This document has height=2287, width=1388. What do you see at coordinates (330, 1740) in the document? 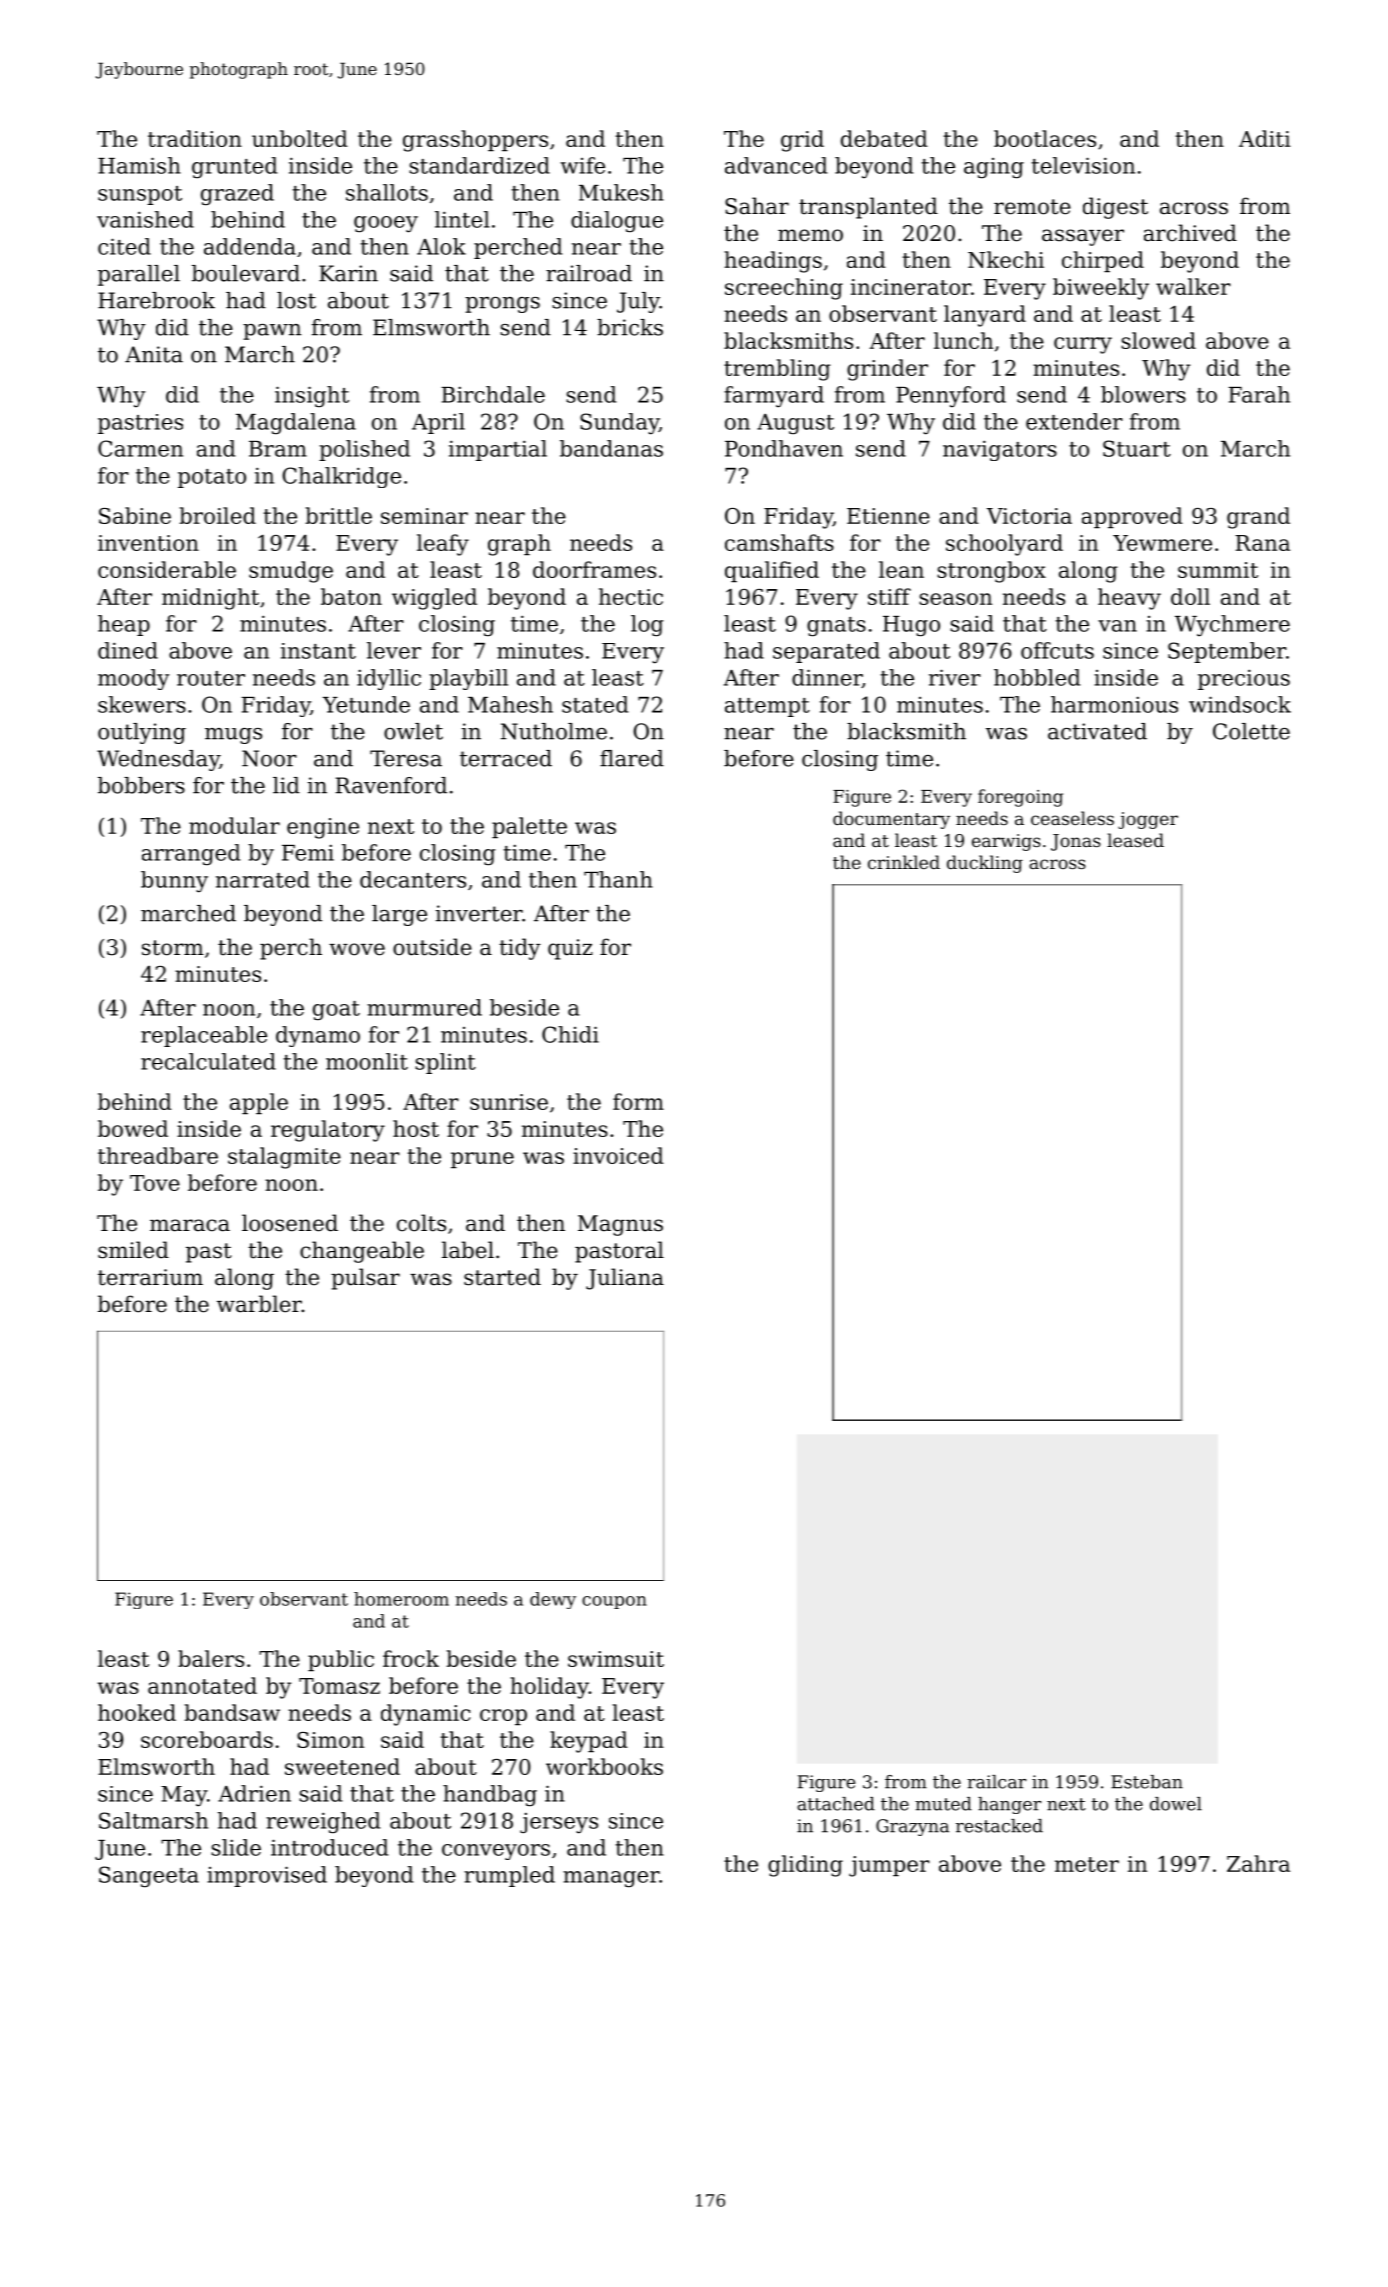
I see `Simon` at bounding box center [330, 1740].
